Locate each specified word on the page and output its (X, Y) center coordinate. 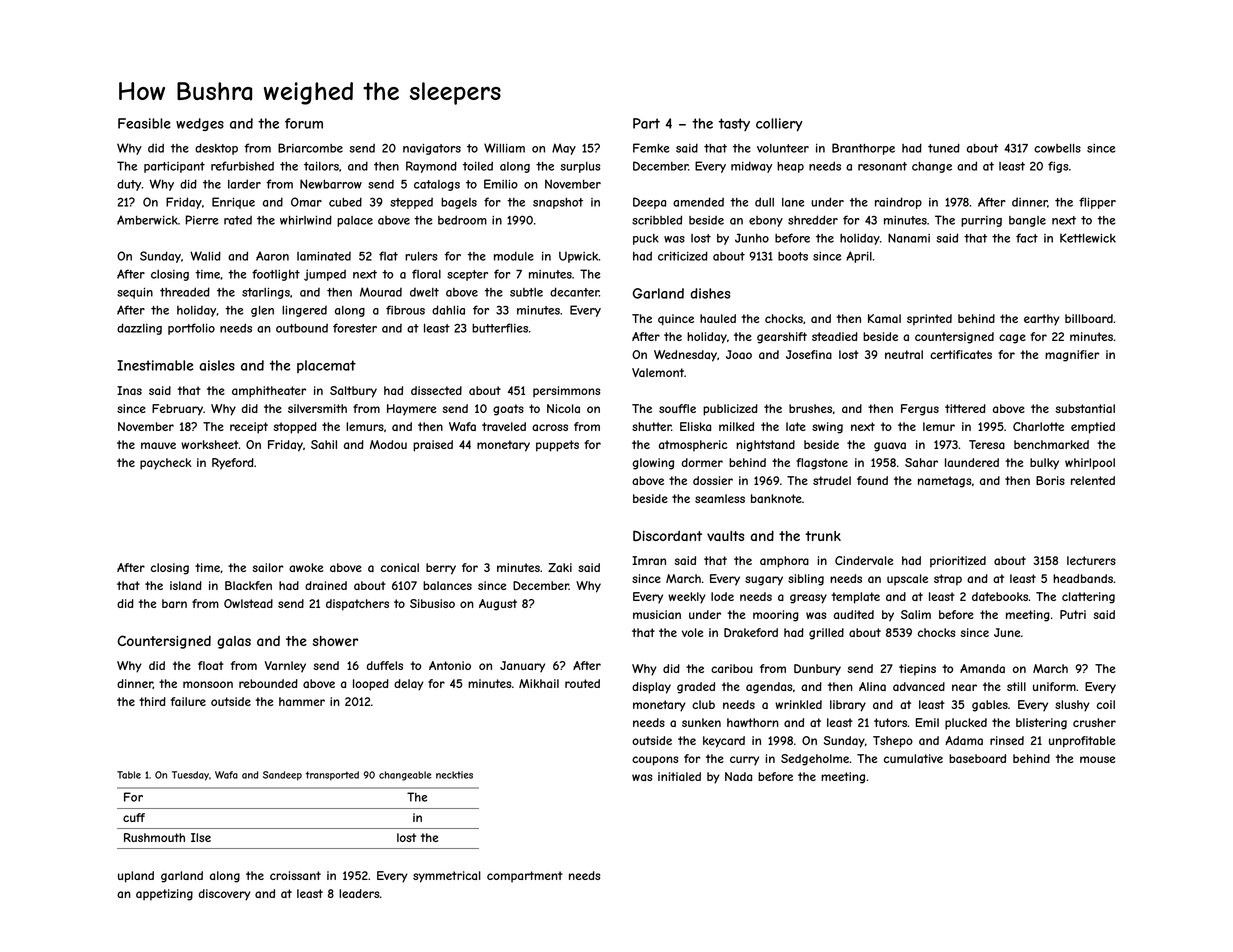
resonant (882, 166)
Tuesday (190, 776)
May (564, 149)
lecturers (1091, 560)
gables (990, 706)
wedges (200, 124)
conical (400, 567)
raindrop (898, 203)
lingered (304, 311)
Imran (649, 560)
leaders (359, 893)
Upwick (579, 257)
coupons (655, 761)
